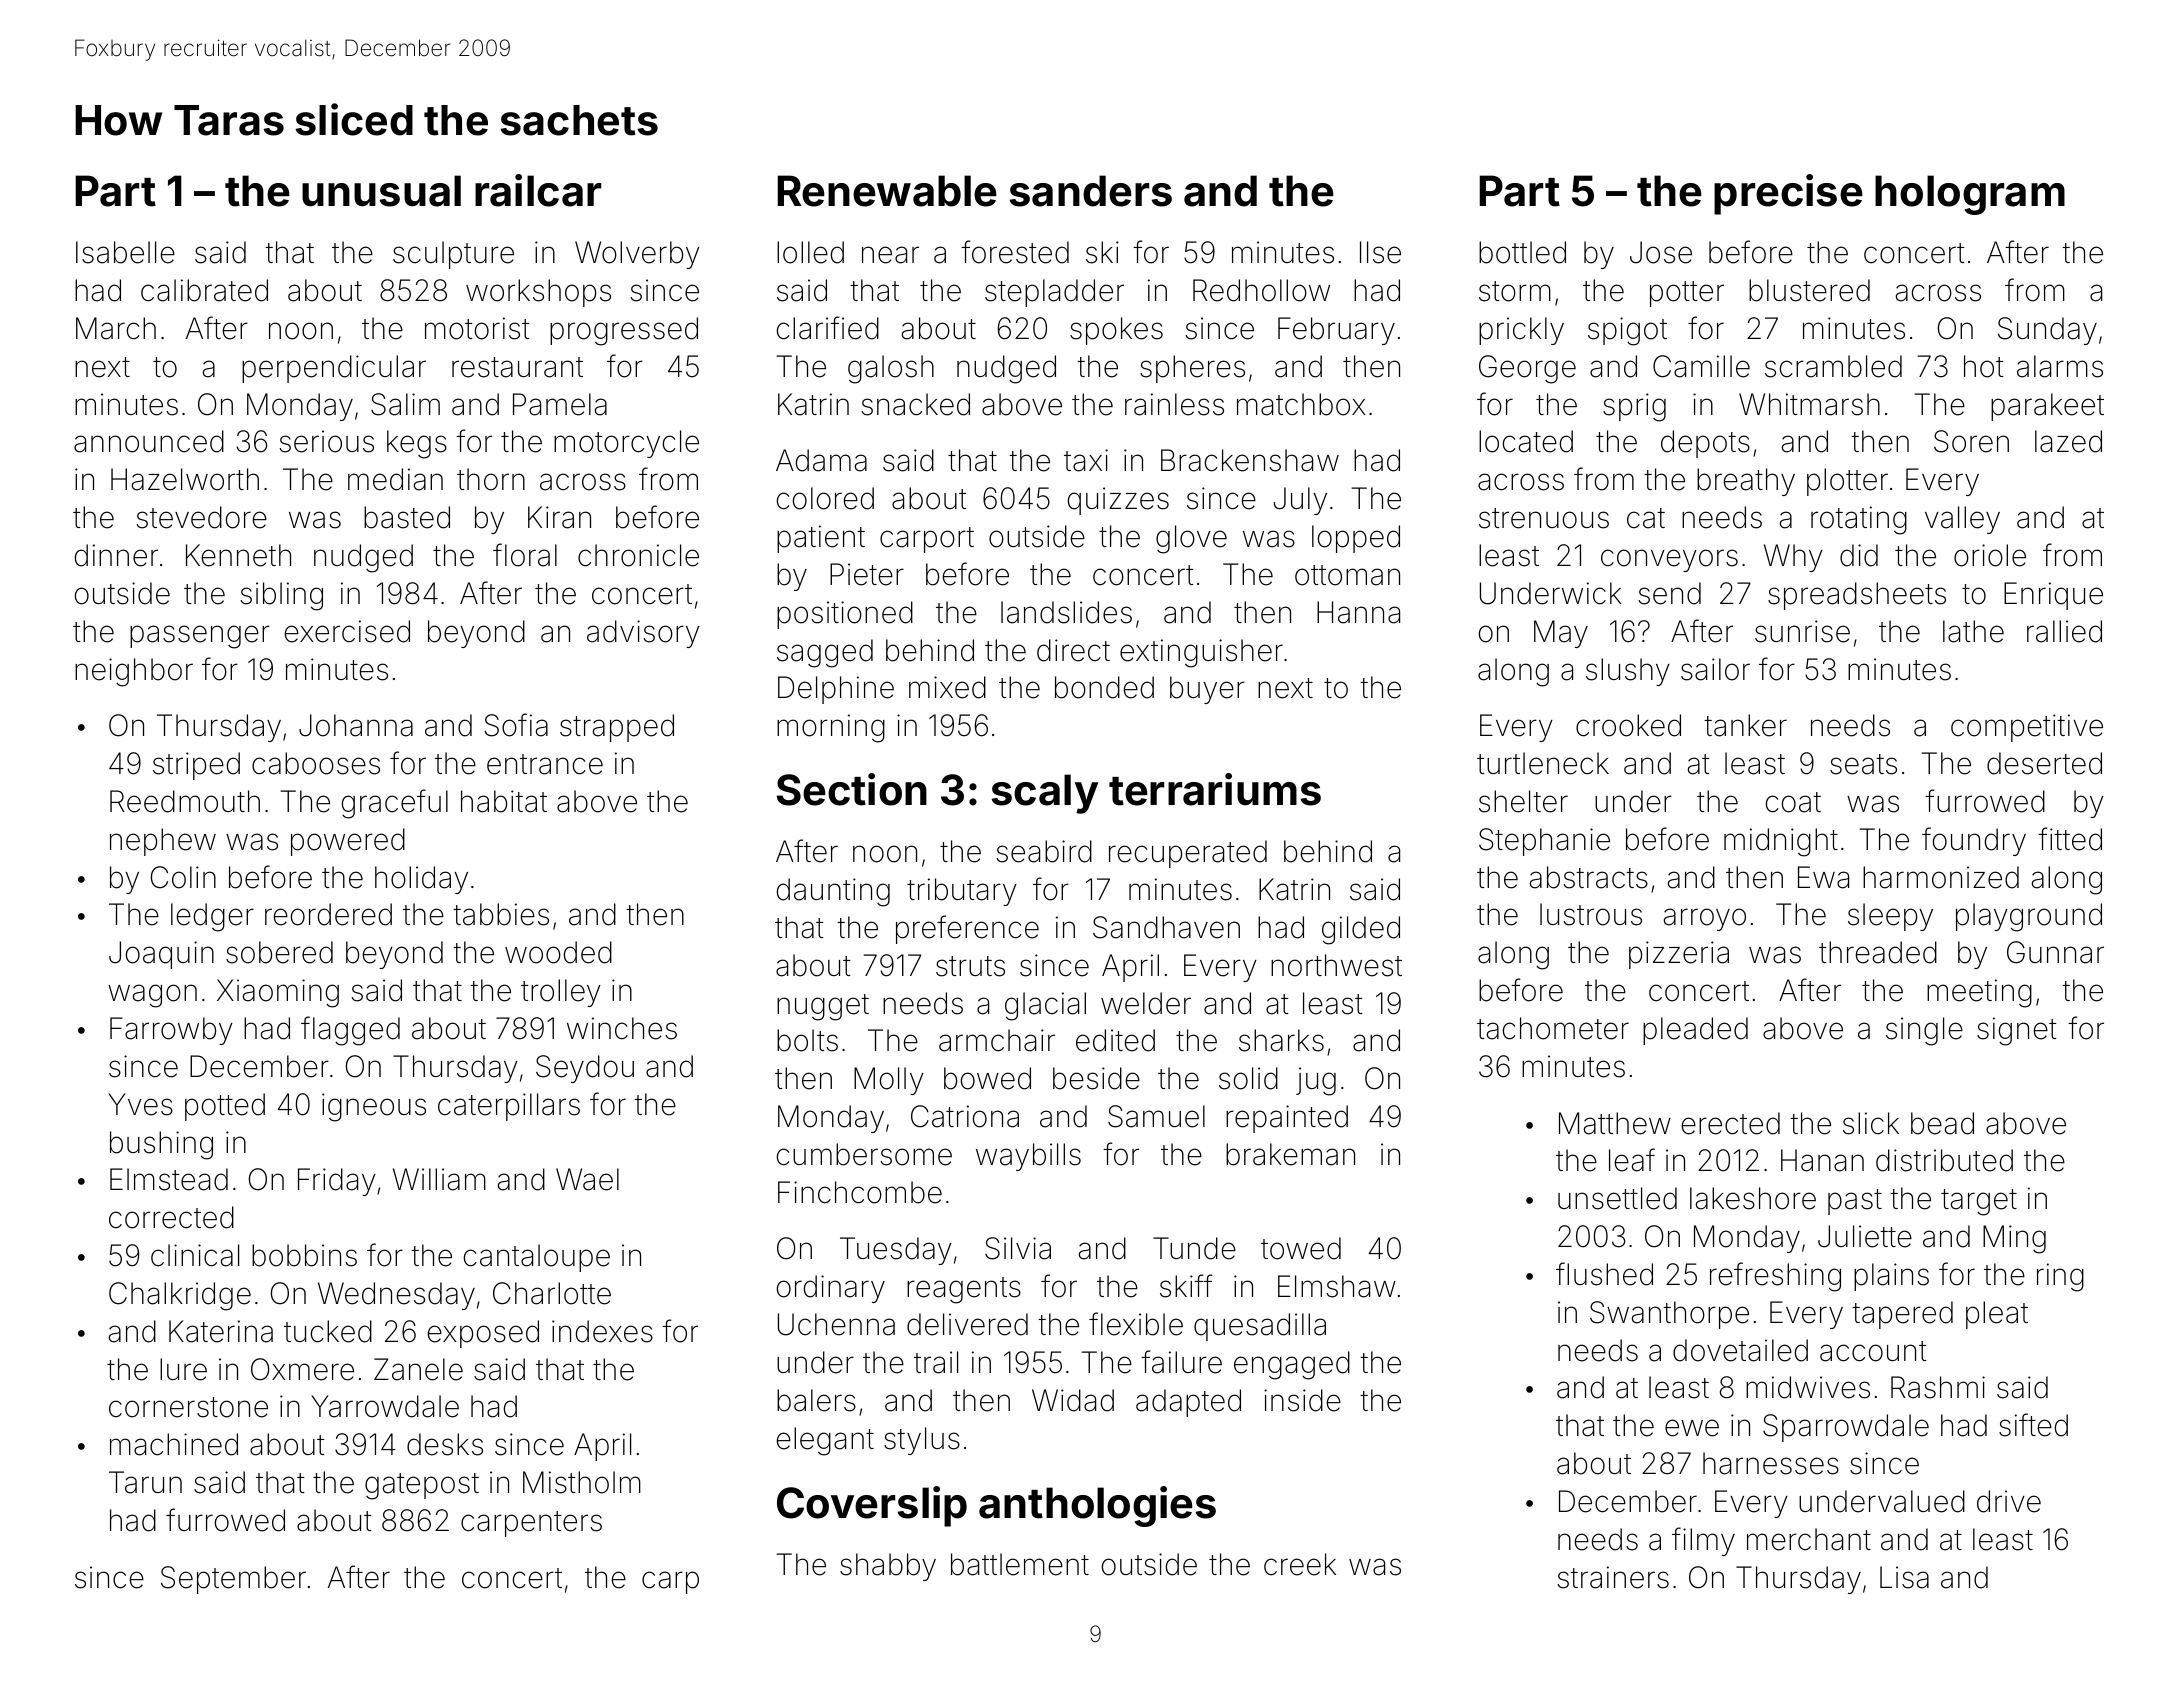 The width and height of the image is (2178, 1683). Describe the element at coordinates (1020, 1564) in the image. I see `battlement` at that location.
